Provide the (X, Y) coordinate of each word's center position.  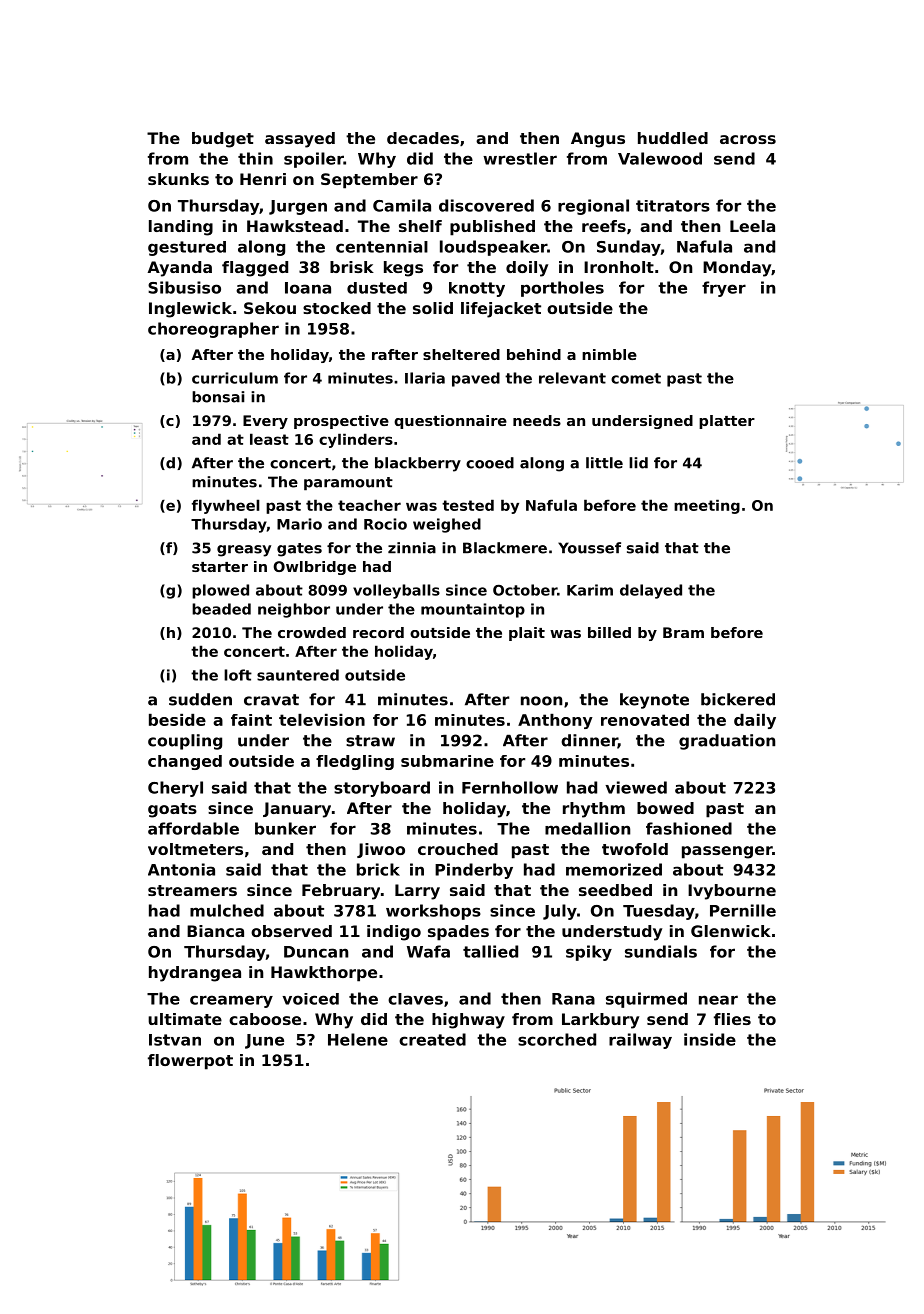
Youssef (589, 548)
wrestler (520, 158)
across (748, 139)
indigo (394, 933)
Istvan (175, 1040)
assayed (300, 140)
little (604, 463)
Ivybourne (732, 892)
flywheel (226, 506)
